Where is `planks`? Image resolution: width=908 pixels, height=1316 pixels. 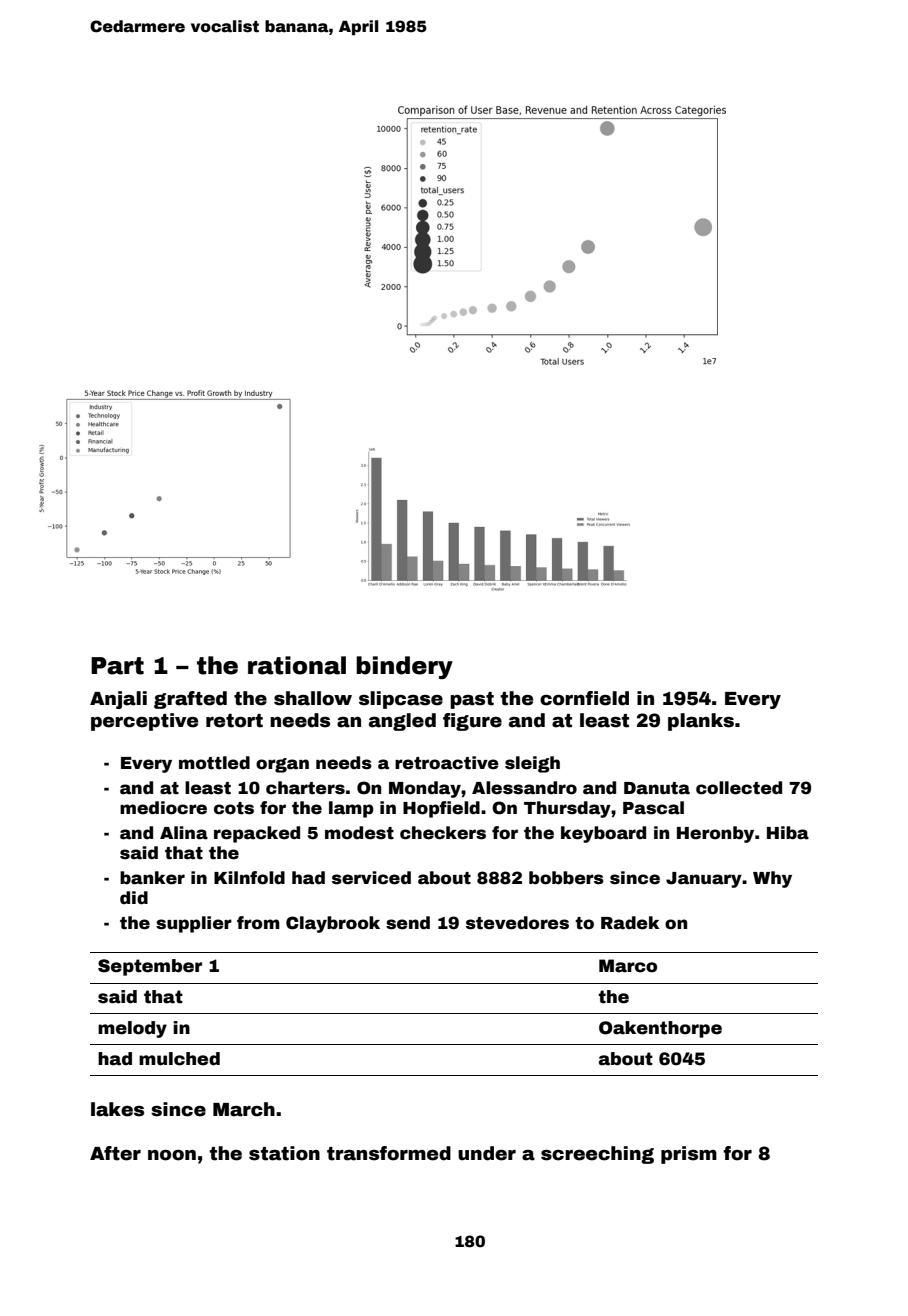
planks is located at coordinates (701, 722).
